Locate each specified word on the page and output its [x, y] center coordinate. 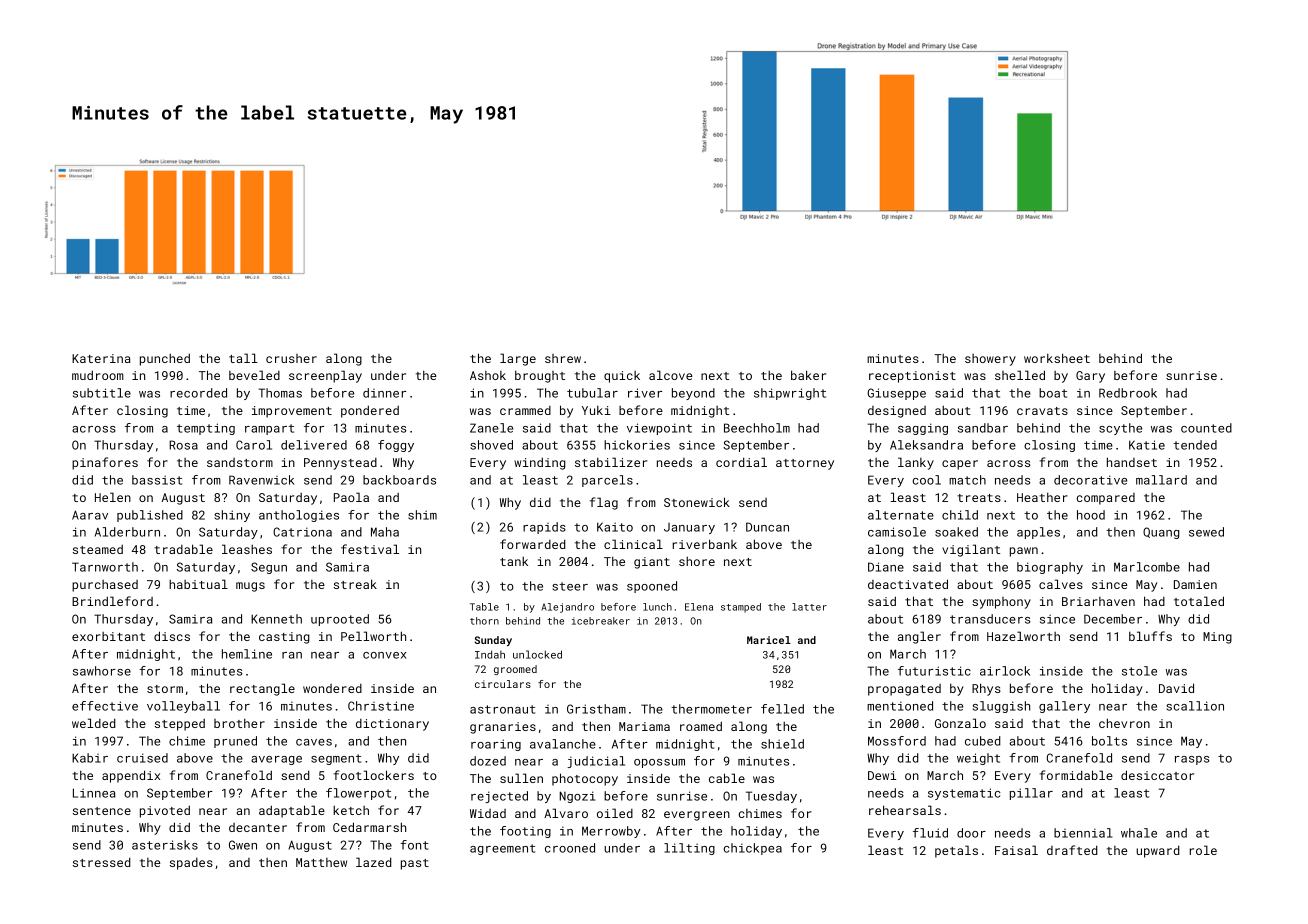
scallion [1195, 706]
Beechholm [757, 428]
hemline [247, 654]
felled [782, 709]
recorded [198, 393]
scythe [1120, 429]
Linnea [94, 793]
